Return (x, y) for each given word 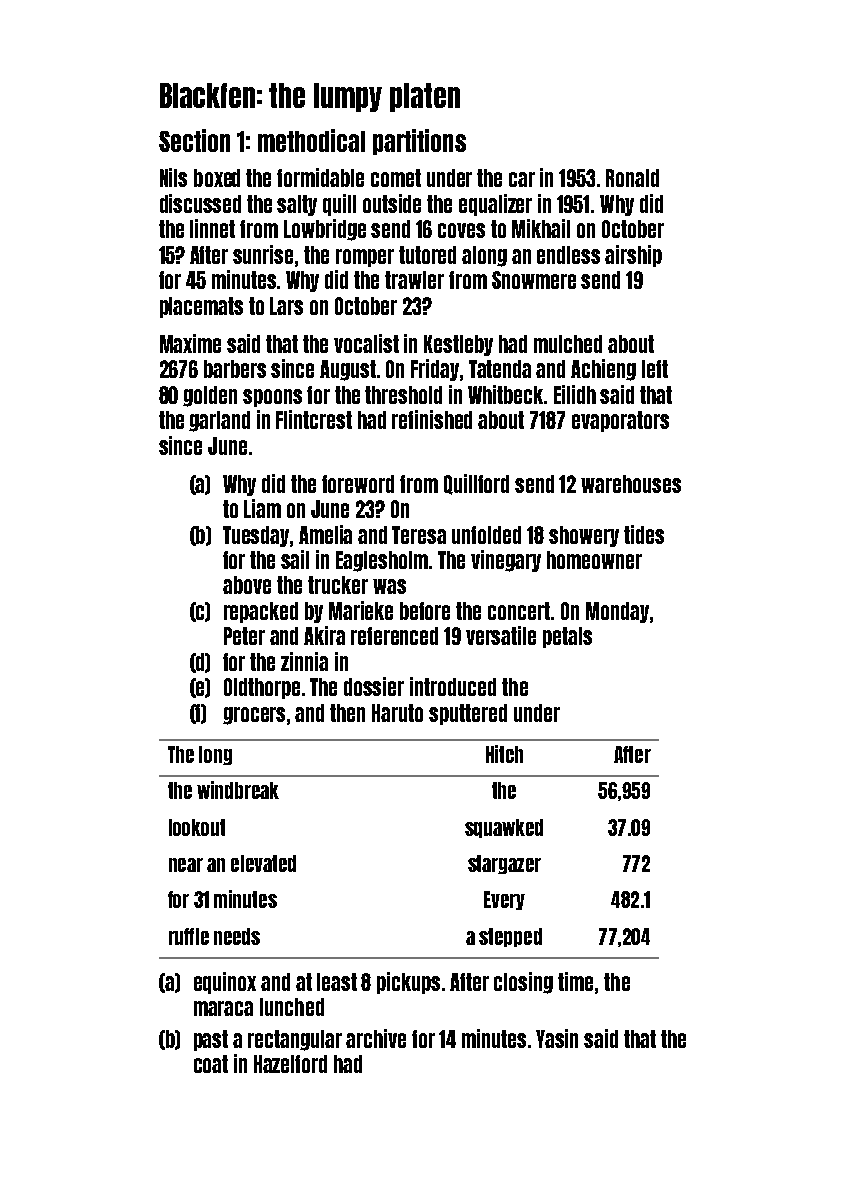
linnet (212, 228)
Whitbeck (505, 394)
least (337, 982)
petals (567, 637)
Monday (617, 612)
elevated (263, 863)
